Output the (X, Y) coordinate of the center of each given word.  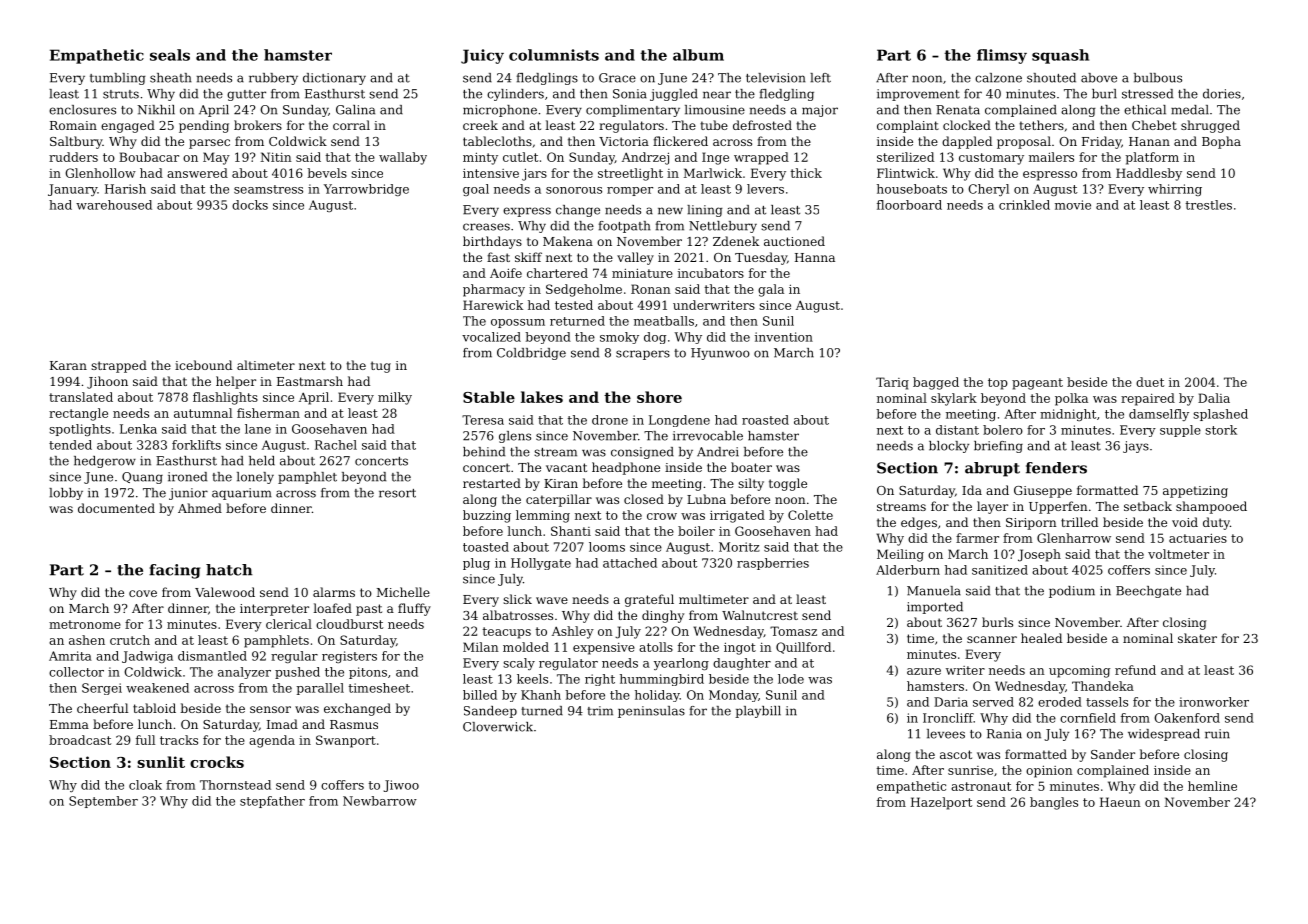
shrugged (1210, 126)
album (698, 55)
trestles (1208, 205)
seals (170, 55)
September (103, 802)
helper (236, 382)
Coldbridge (531, 354)
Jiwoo (401, 786)
